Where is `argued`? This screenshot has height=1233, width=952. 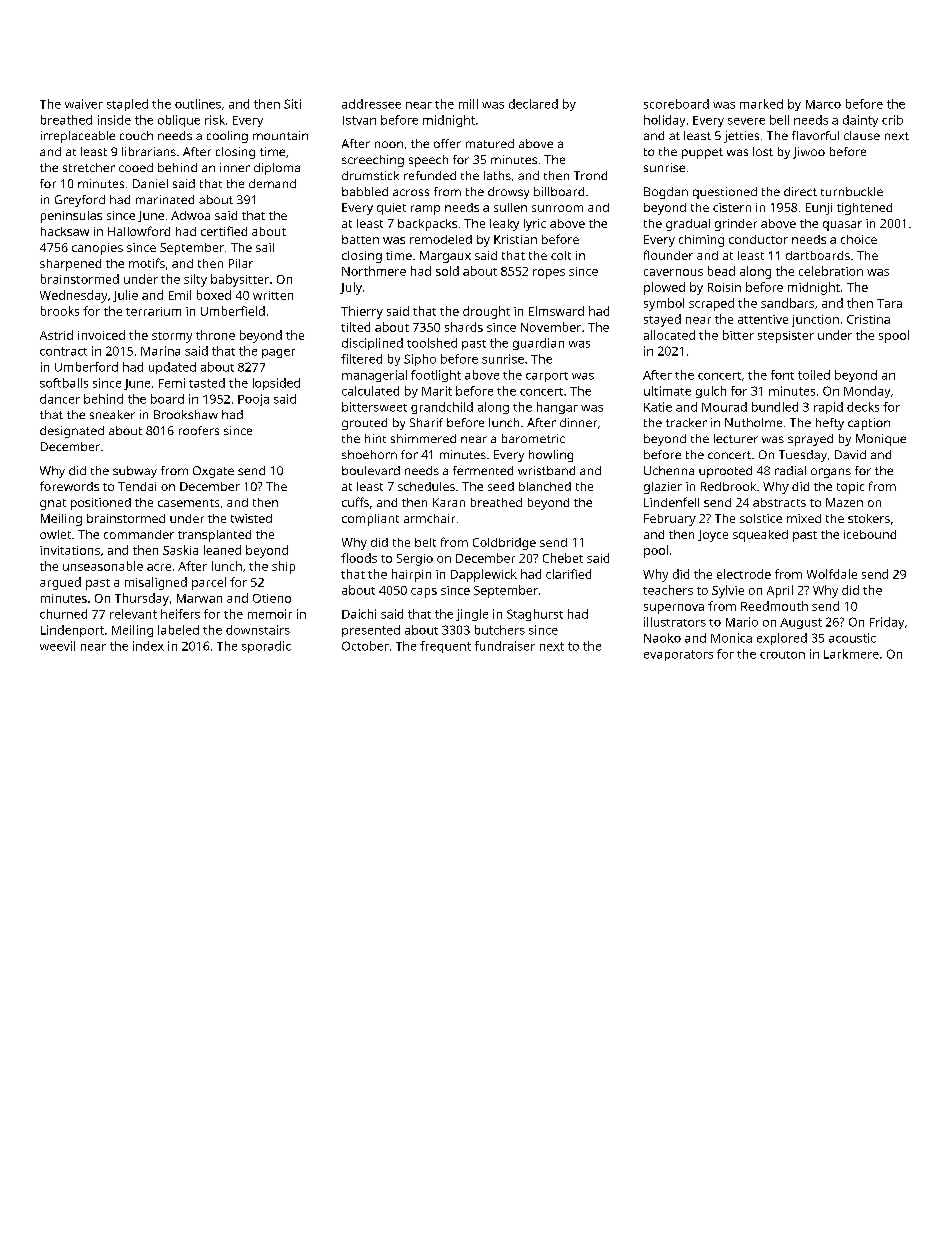
argued is located at coordinates (60, 583).
